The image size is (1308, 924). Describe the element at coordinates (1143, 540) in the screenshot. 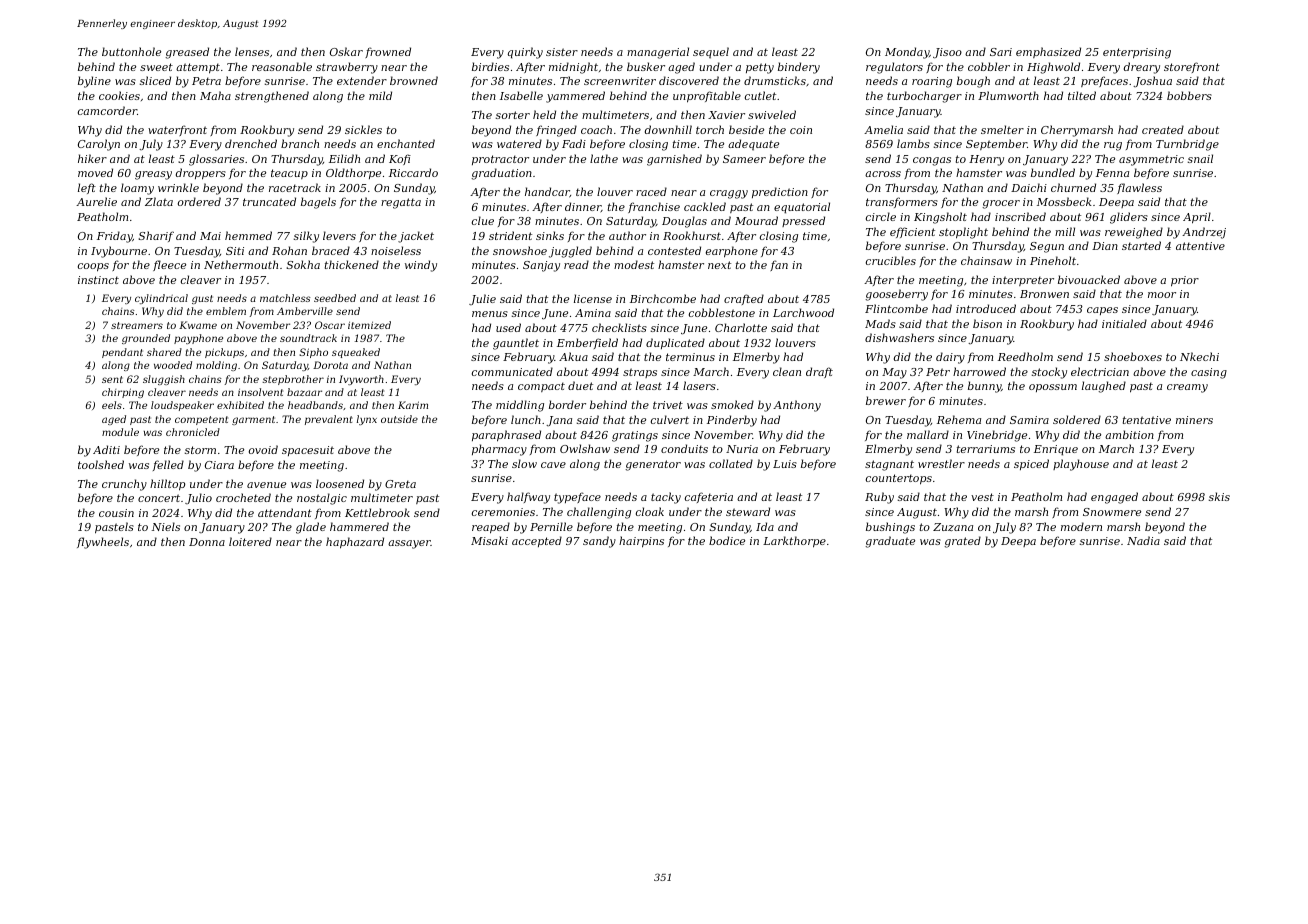

I see `Nadia` at that location.
